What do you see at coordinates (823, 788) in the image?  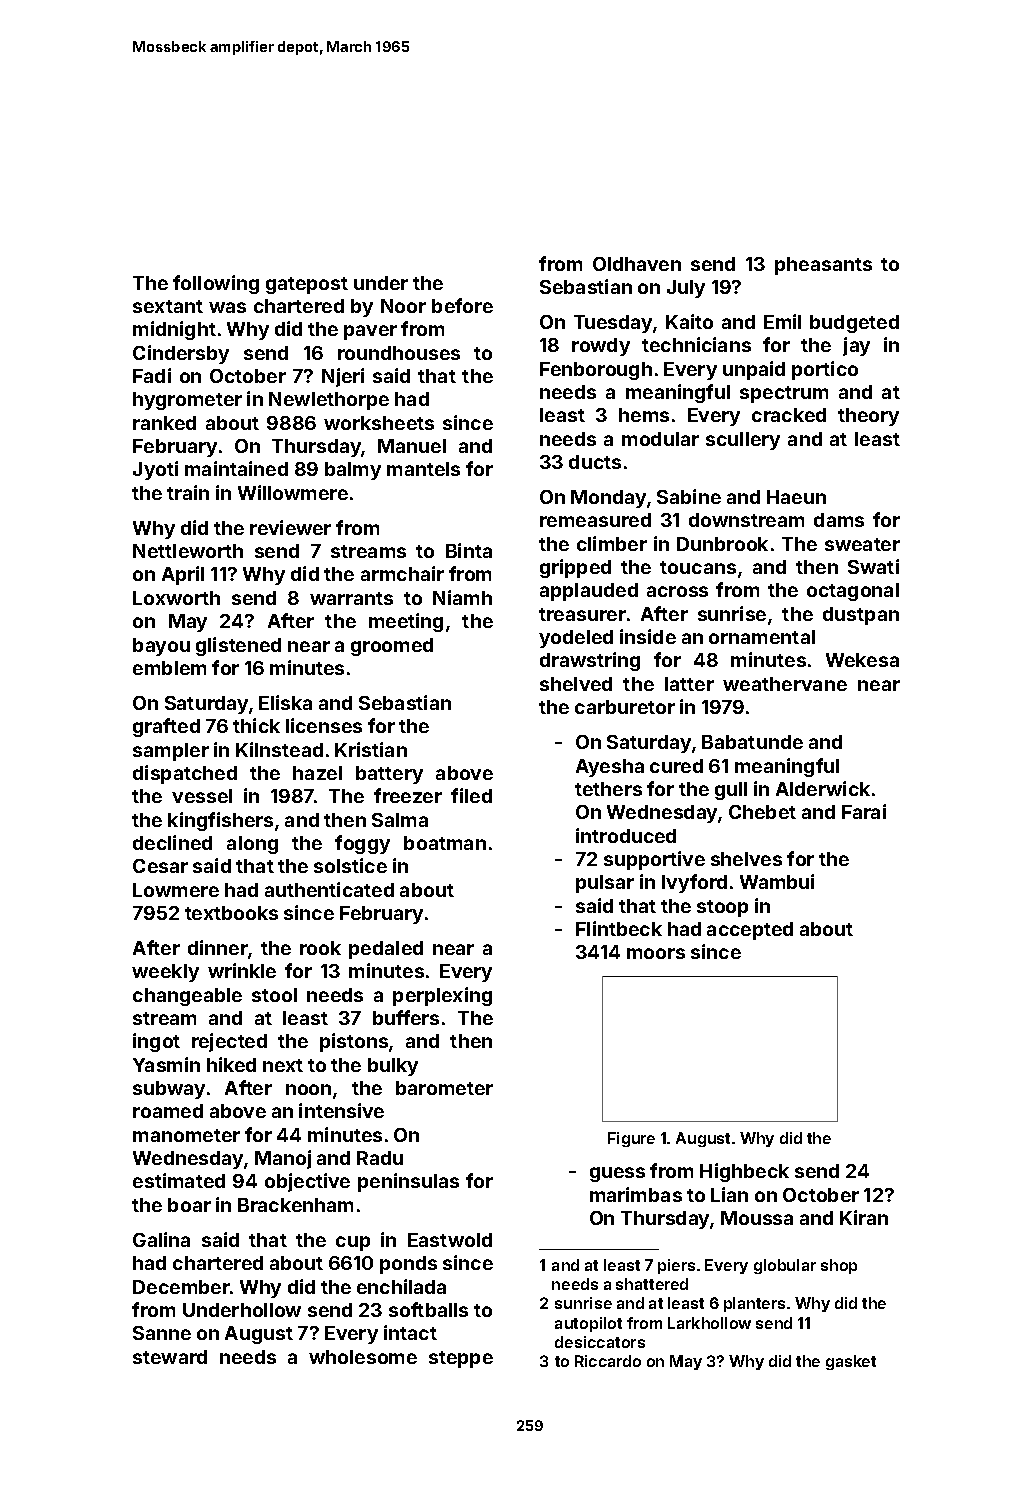 I see `Alderwick` at bounding box center [823, 788].
